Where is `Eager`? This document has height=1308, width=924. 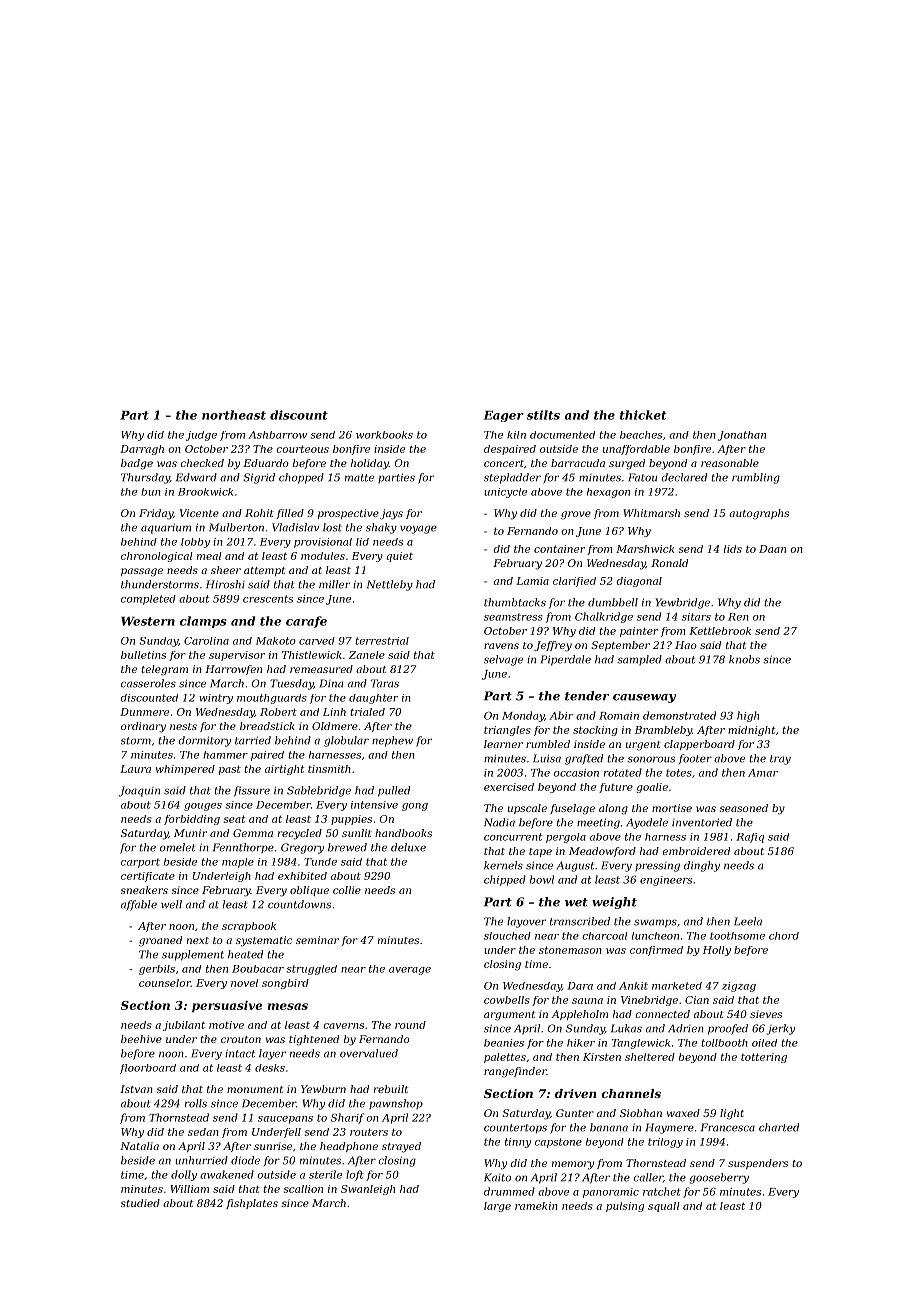
Eager is located at coordinates (504, 416).
